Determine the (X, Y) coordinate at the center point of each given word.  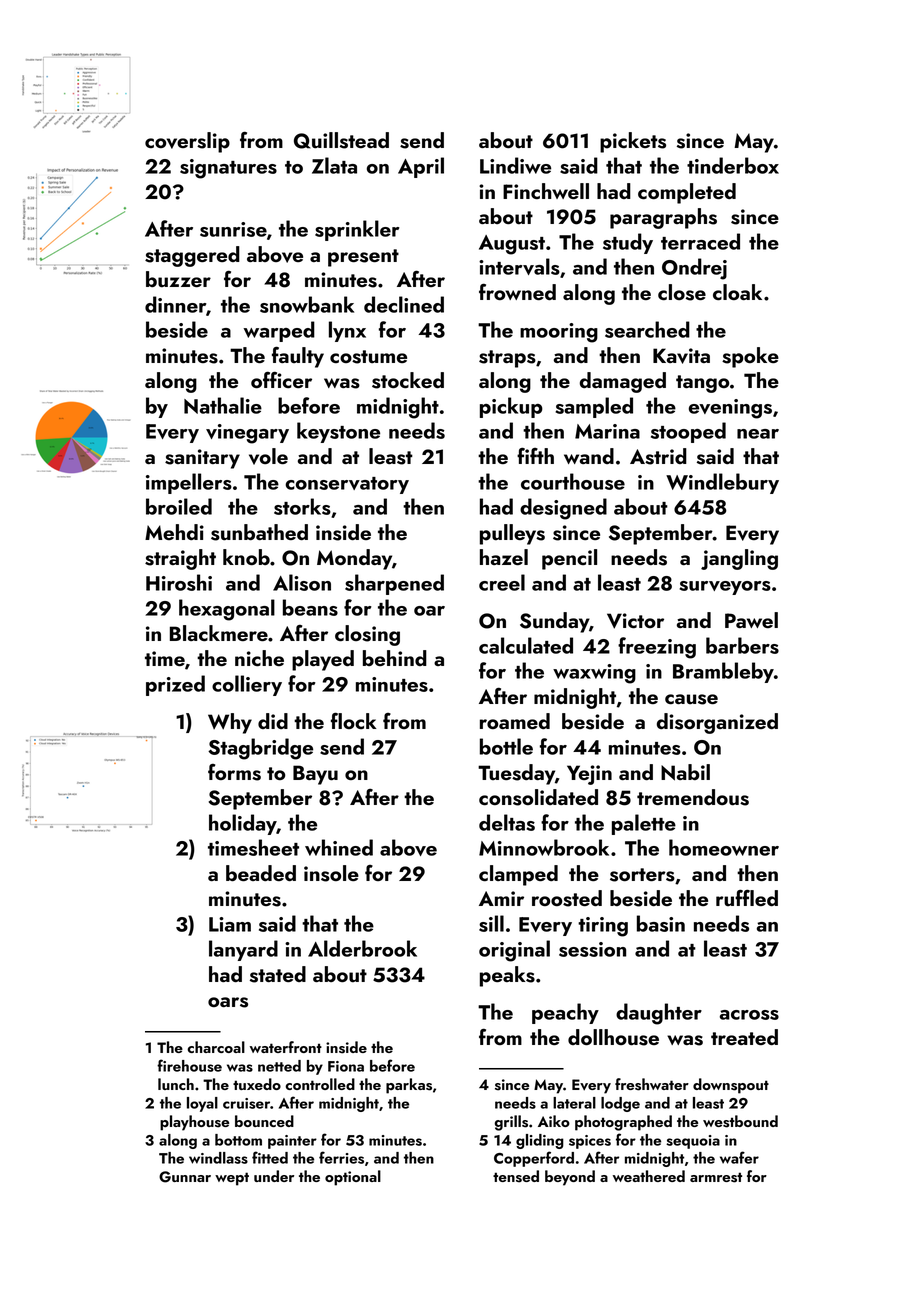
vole (268, 456)
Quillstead (341, 140)
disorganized (717, 723)
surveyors (725, 588)
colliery (247, 685)
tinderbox (733, 165)
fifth (535, 455)
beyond (570, 1178)
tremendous (693, 797)
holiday (243, 824)
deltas (507, 822)
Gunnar (185, 1177)
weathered (649, 1176)
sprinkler (357, 230)
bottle (506, 746)
